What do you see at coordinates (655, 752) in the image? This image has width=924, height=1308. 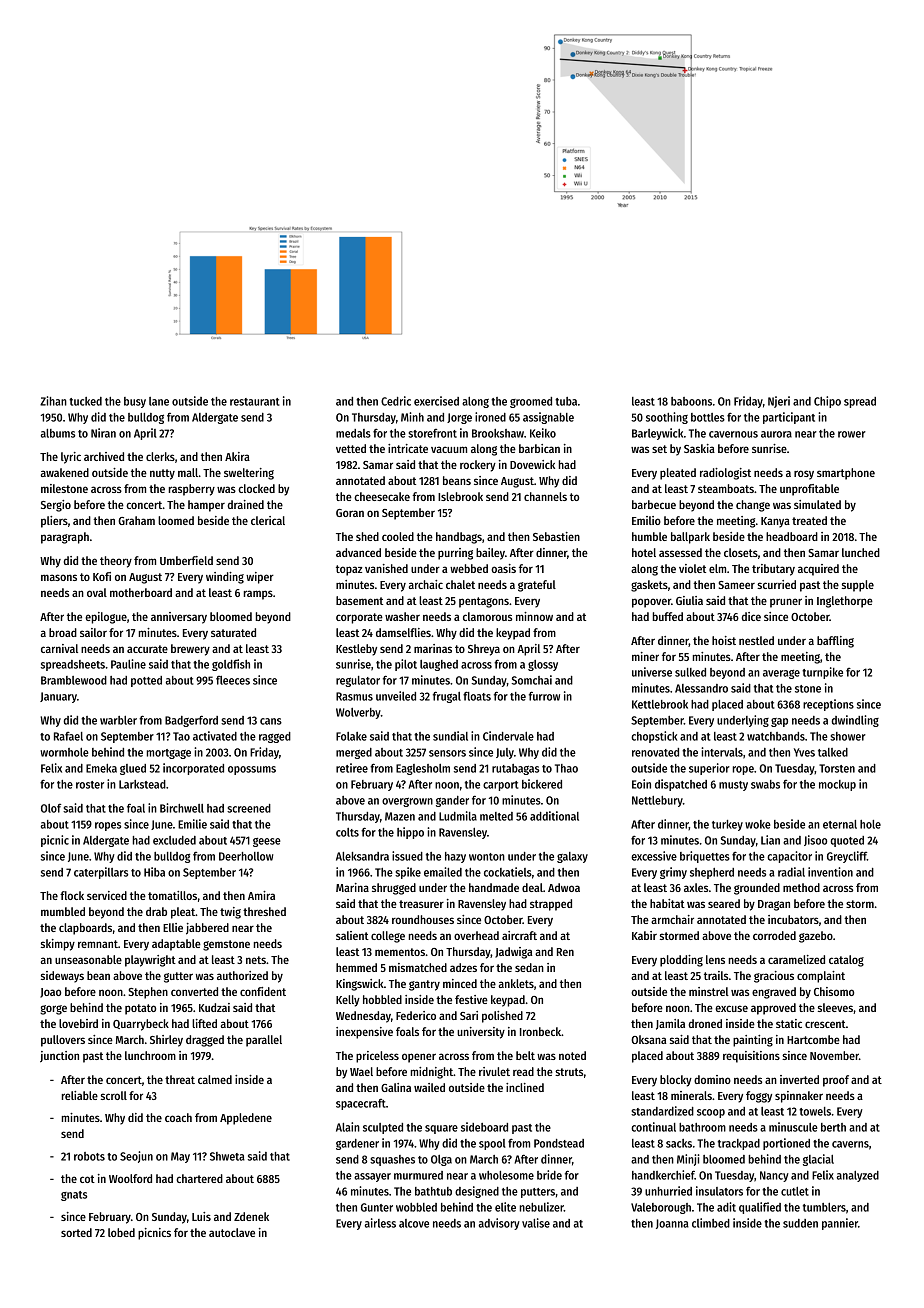 I see `renovated` at bounding box center [655, 752].
